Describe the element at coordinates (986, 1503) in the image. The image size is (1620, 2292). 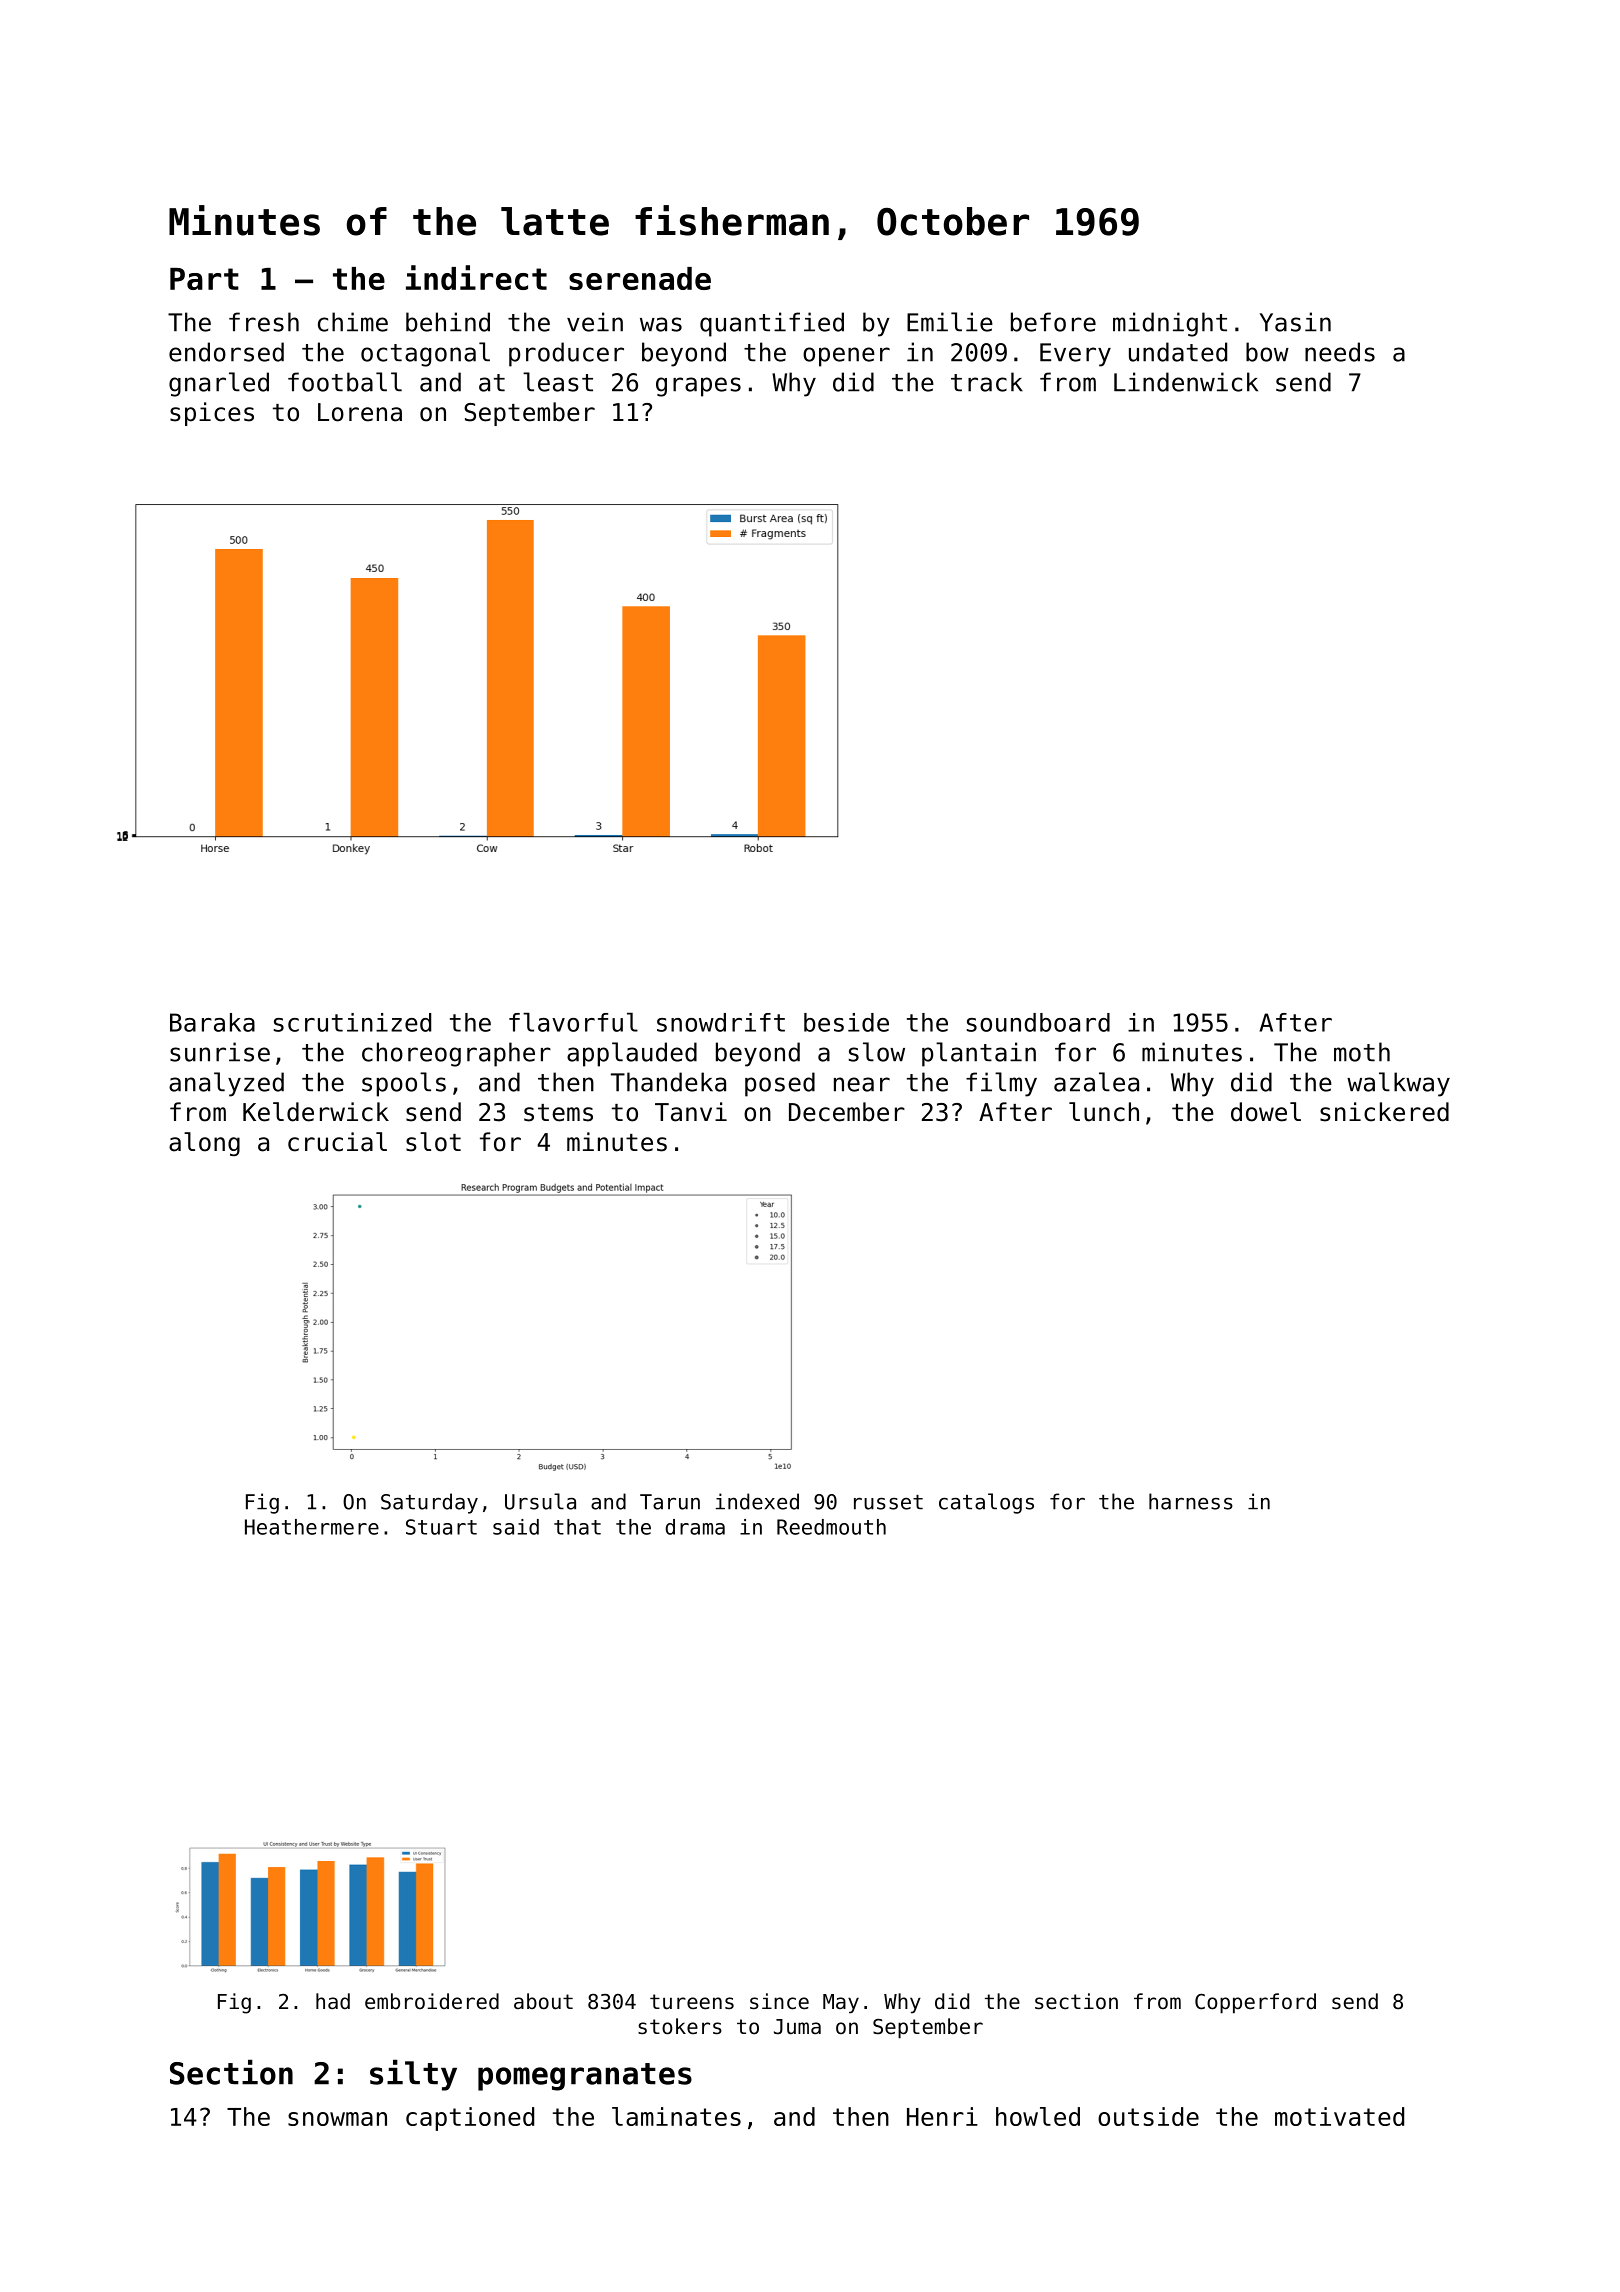
I see `catalogs` at that location.
